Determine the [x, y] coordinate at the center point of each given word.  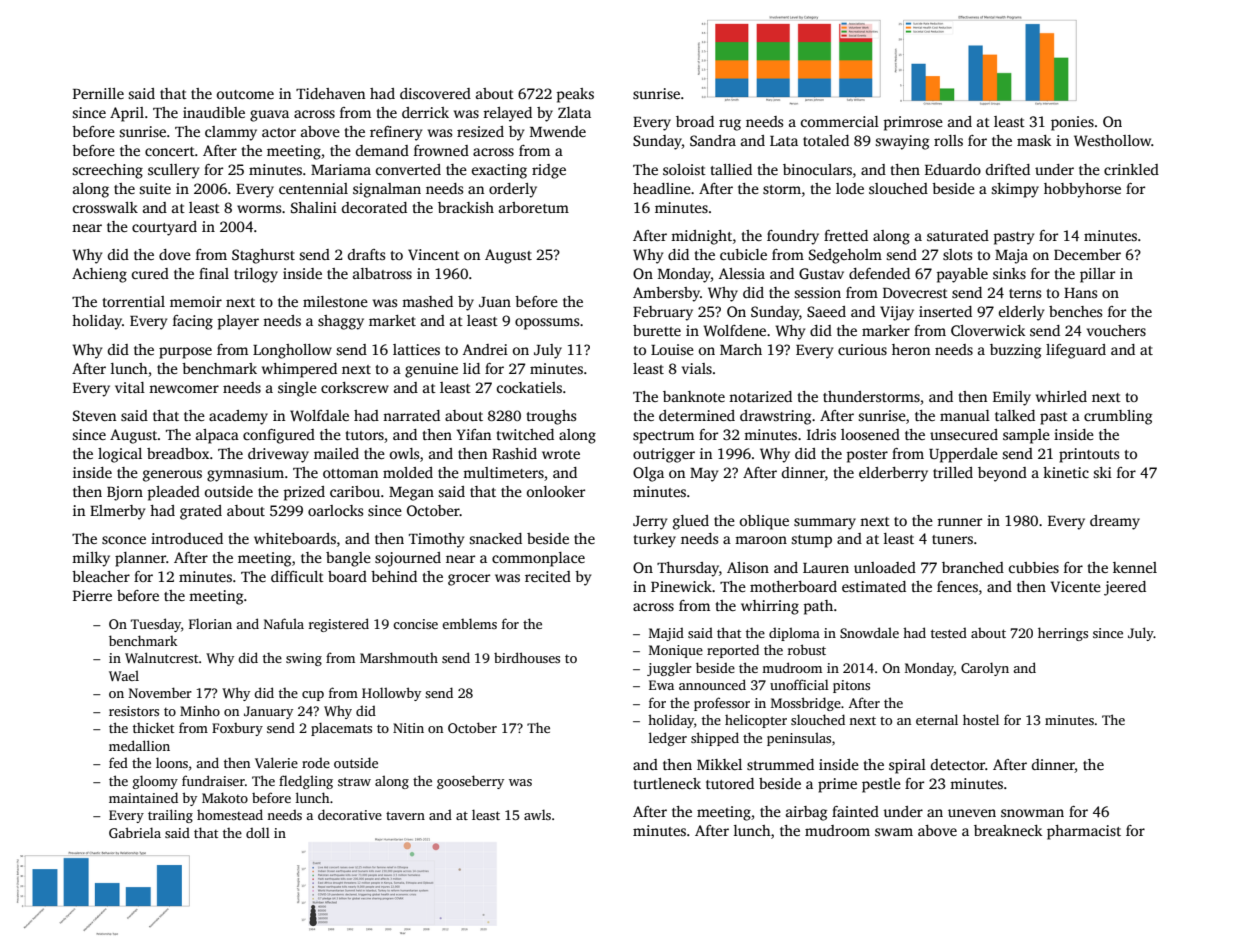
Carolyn [985, 669]
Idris [821, 434]
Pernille [98, 93]
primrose [913, 123]
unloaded [885, 567]
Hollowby [391, 694]
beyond [1002, 474]
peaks [575, 95]
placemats [341, 729]
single [297, 389]
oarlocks [335, 510]
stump [811, 541]
